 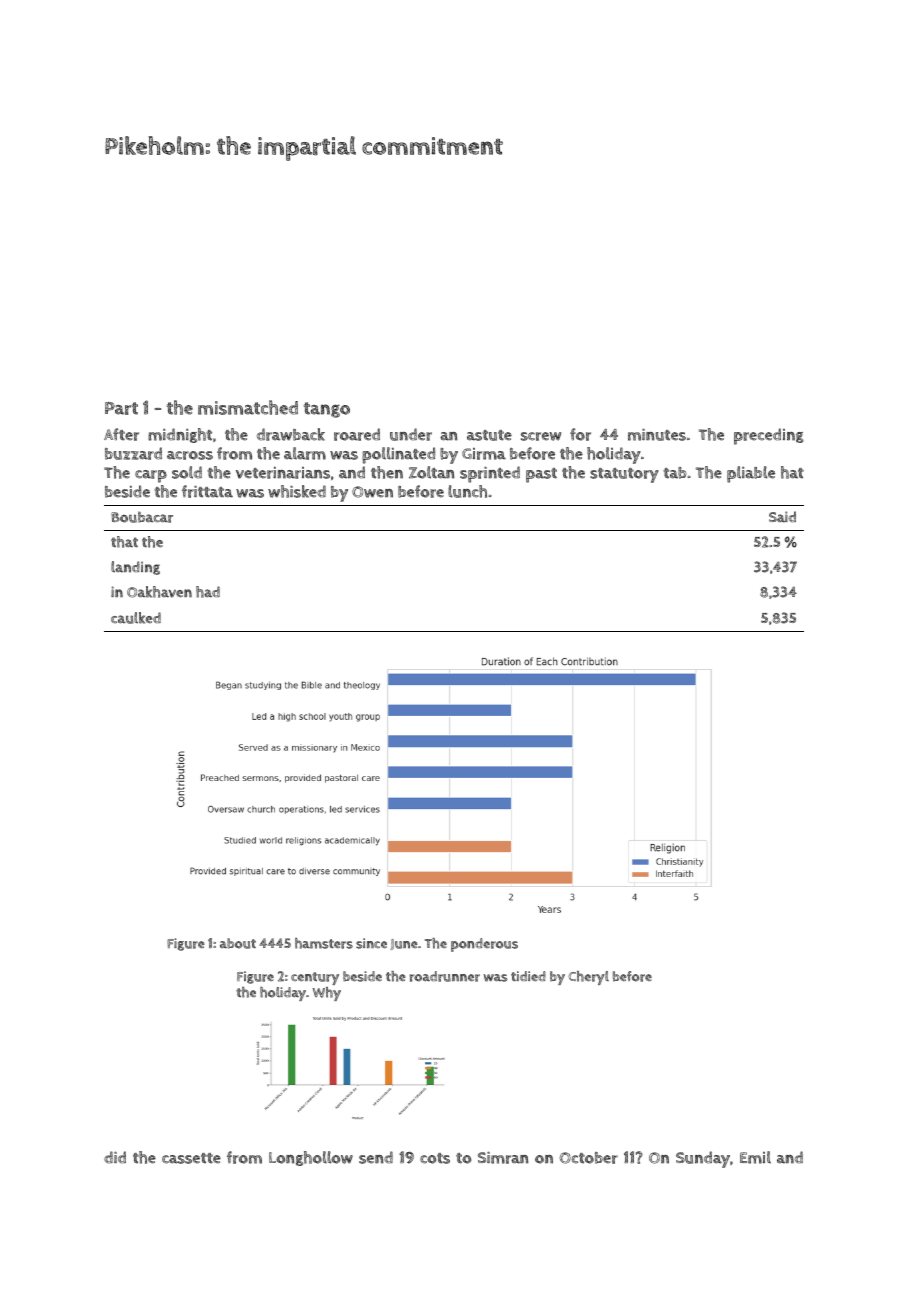 What do you see at coordinates (324, 943) in the image?
I see `hamsters` at bounding box center [324, 943].
